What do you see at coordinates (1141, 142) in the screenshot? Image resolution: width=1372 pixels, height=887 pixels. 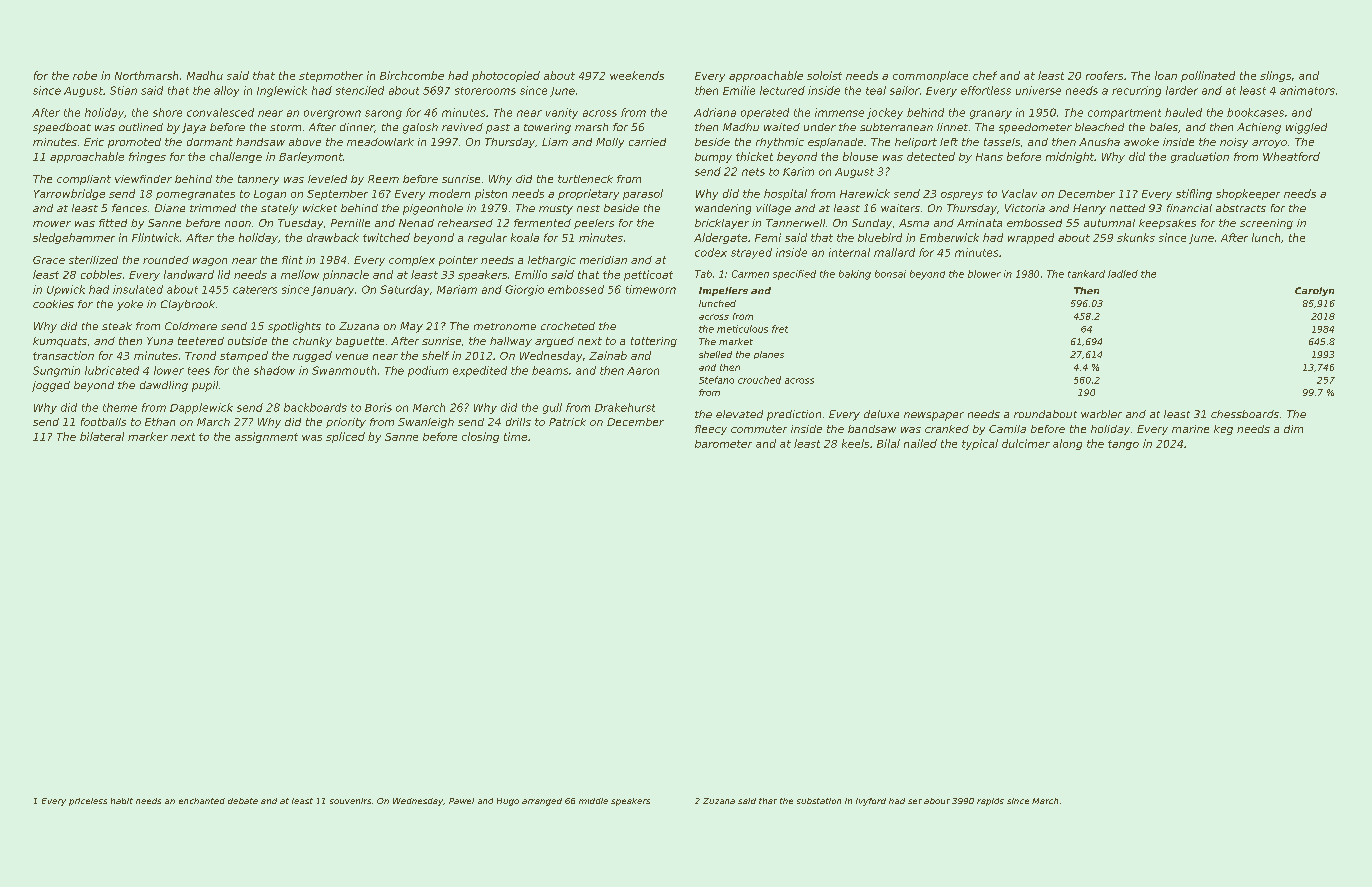 I see `awoke` at bounding box center [1141, 142].
